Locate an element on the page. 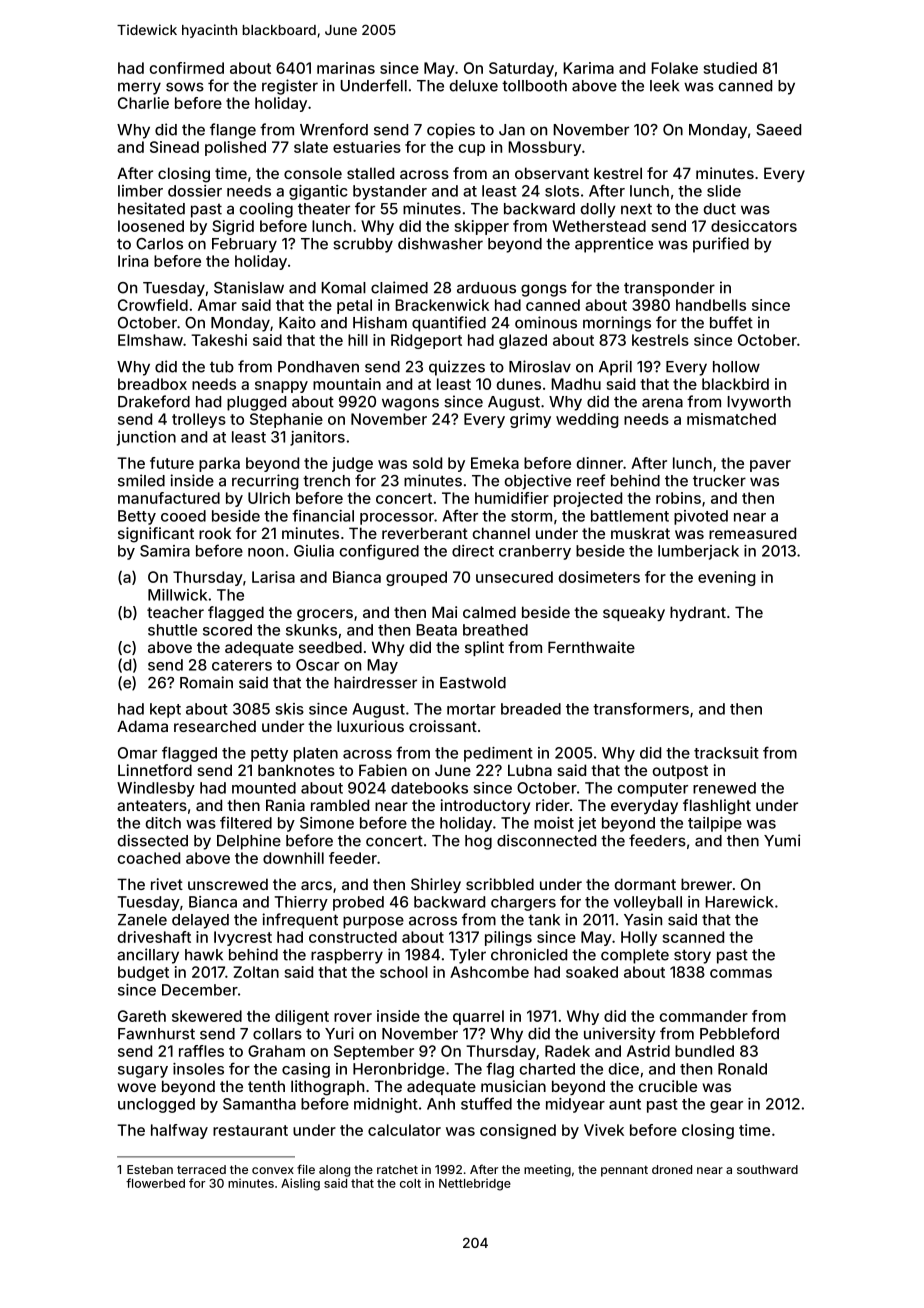 This page has height=1308, width=924. smiled is located at coordinates (141, 480).
